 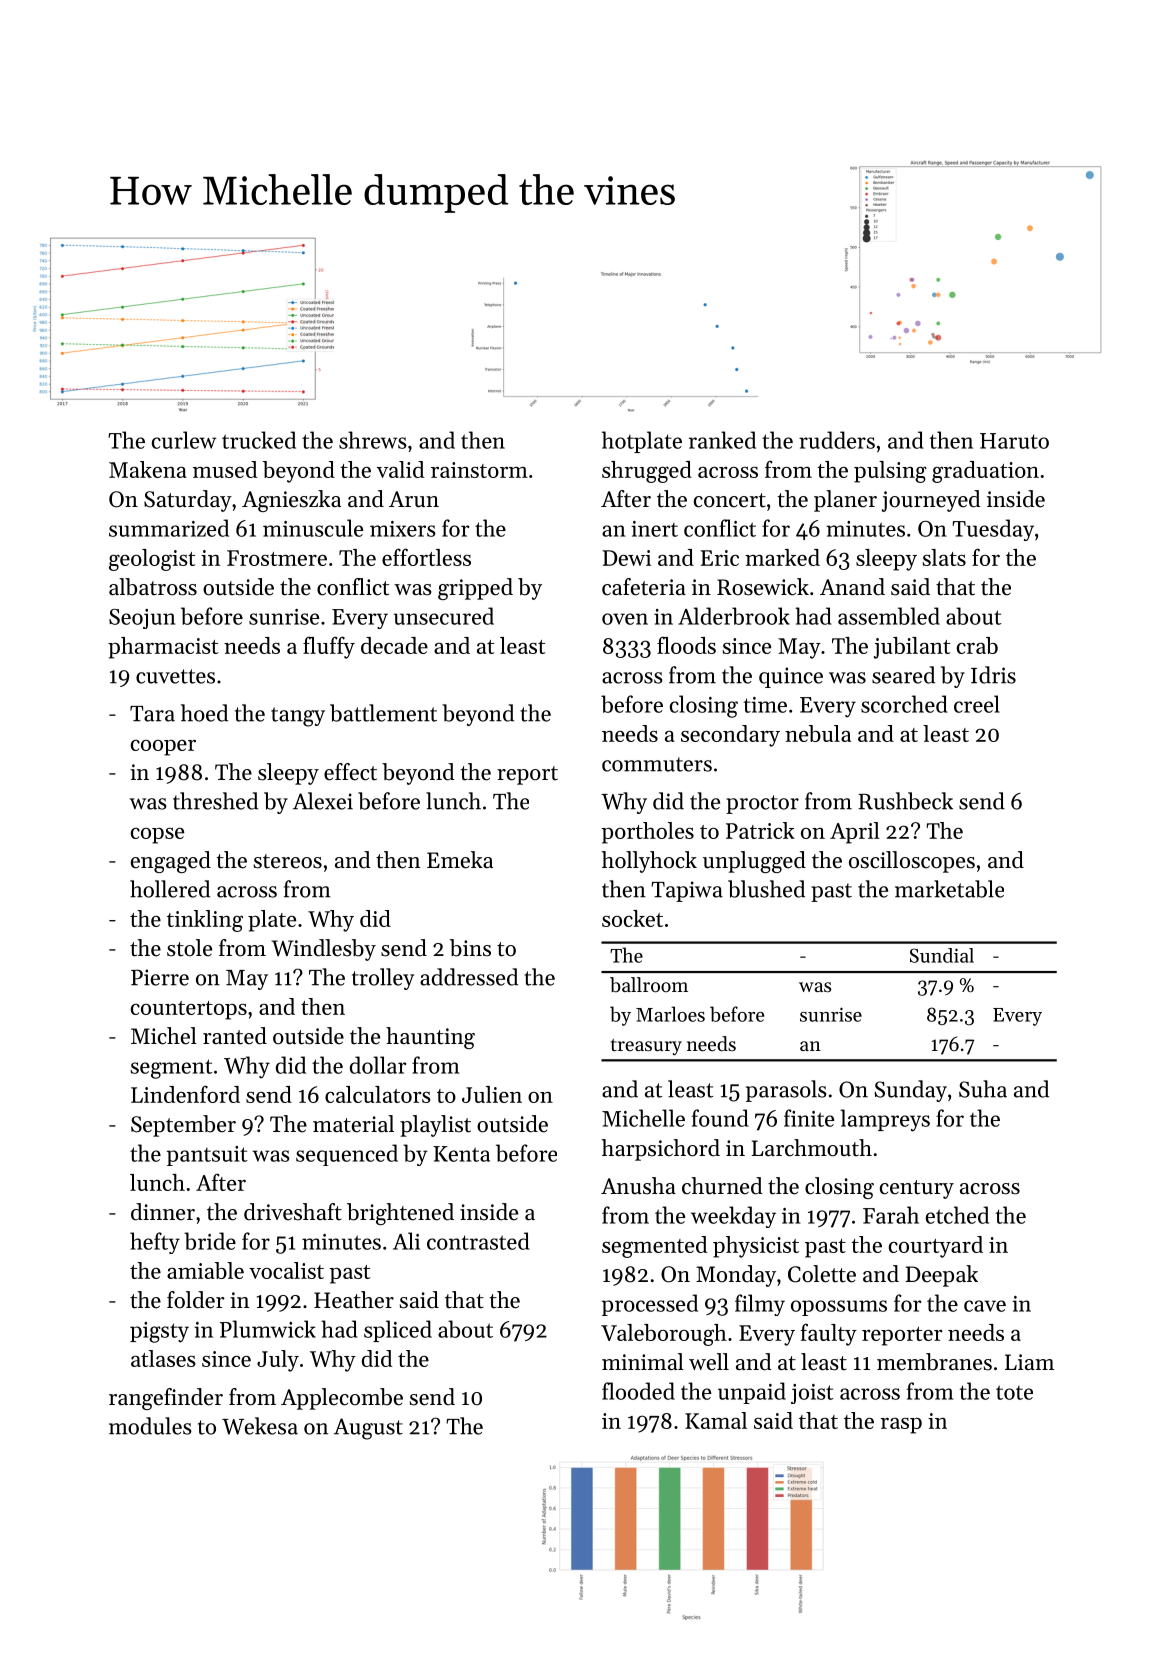 What do you see at coordinates (286, 1270) in the screenshot?
I see `vocalist` at bounding box center [286, 1270].
